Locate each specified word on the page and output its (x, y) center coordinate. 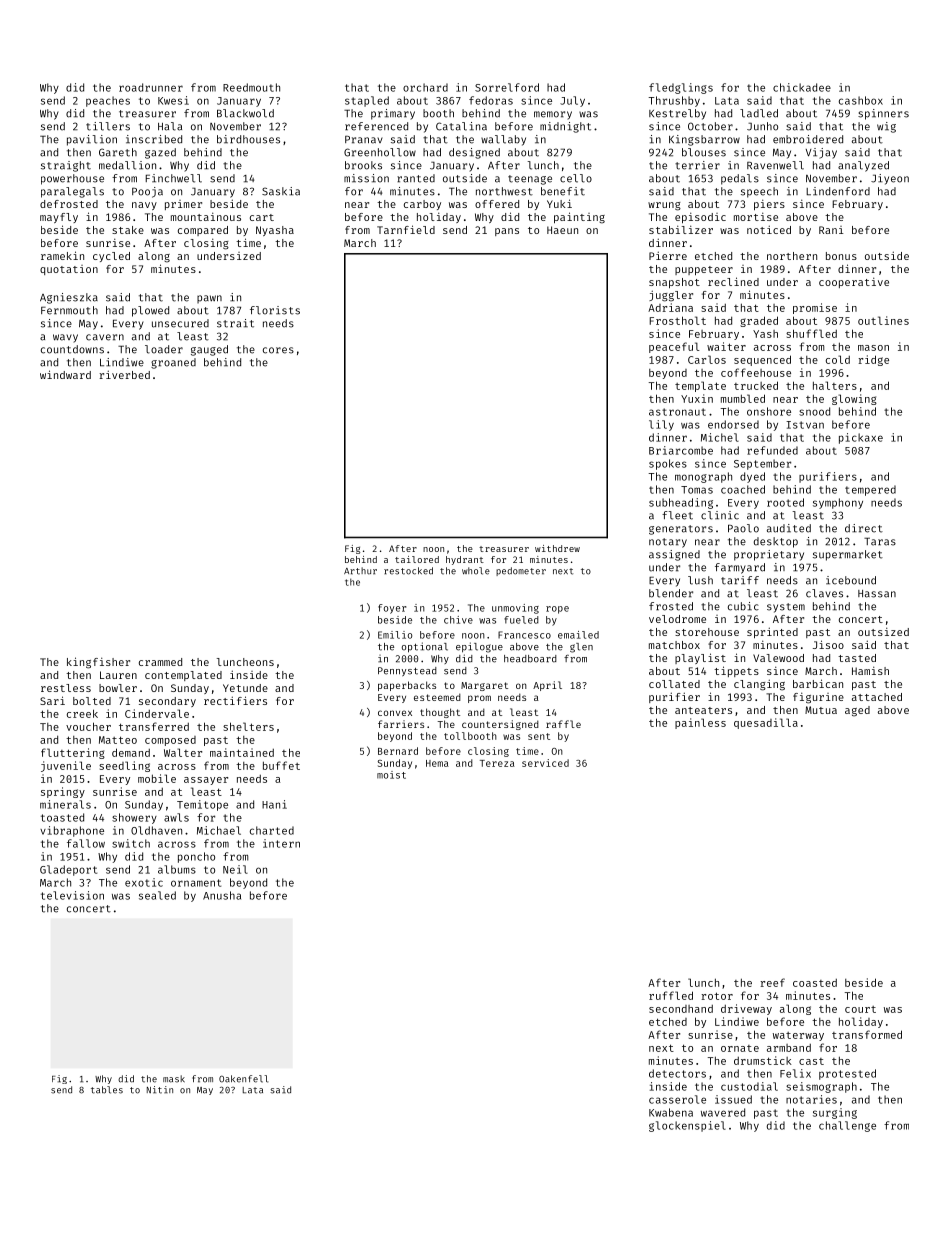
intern (281, 843)
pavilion (92, 140)
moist (391, 775)
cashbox (861, 100)
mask (174, 1079)
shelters (248, 726)
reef (772, 982)
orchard (425, 87)
